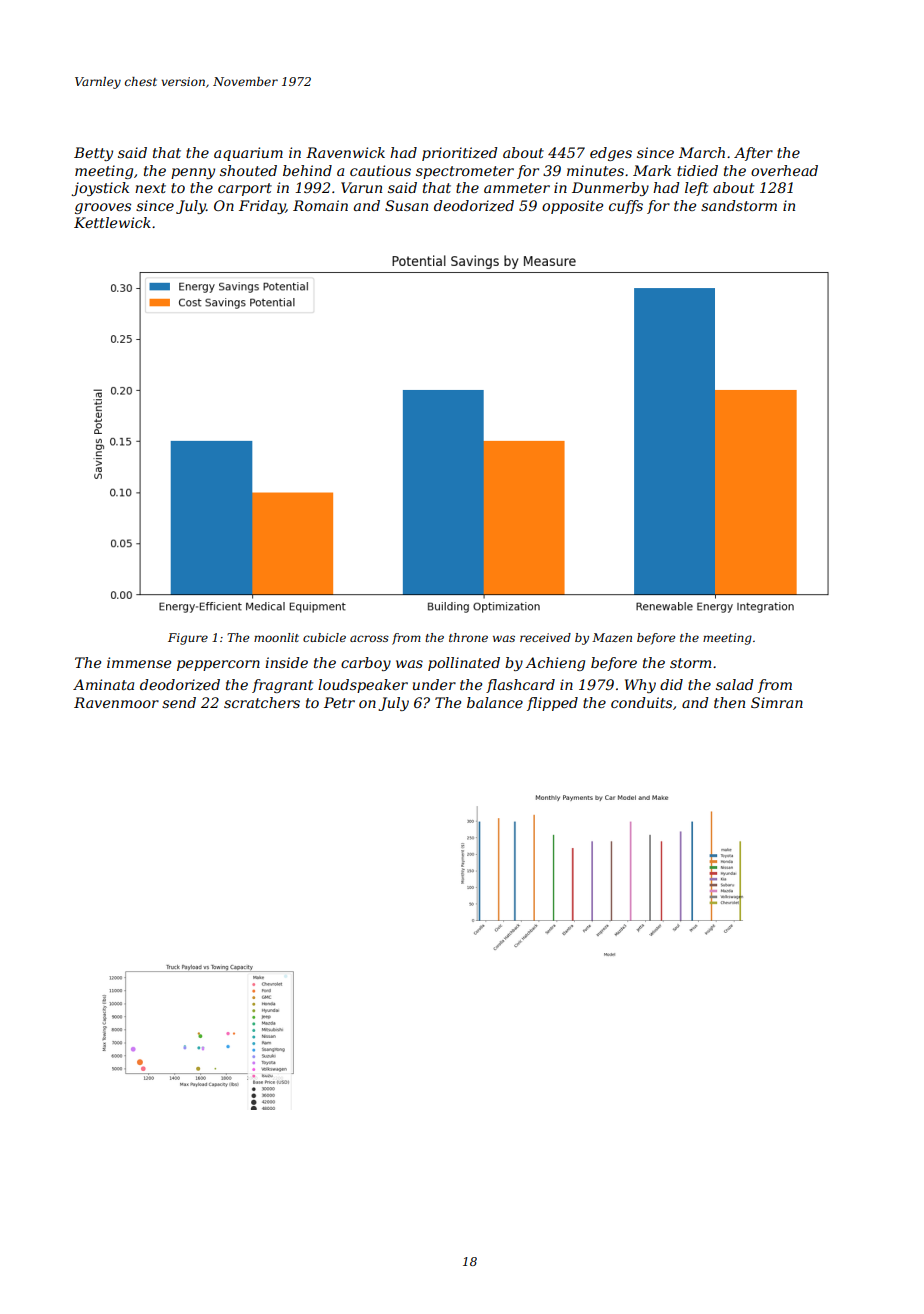 The image size is (924, 1314). I want to click on left, so click(696, 189).
